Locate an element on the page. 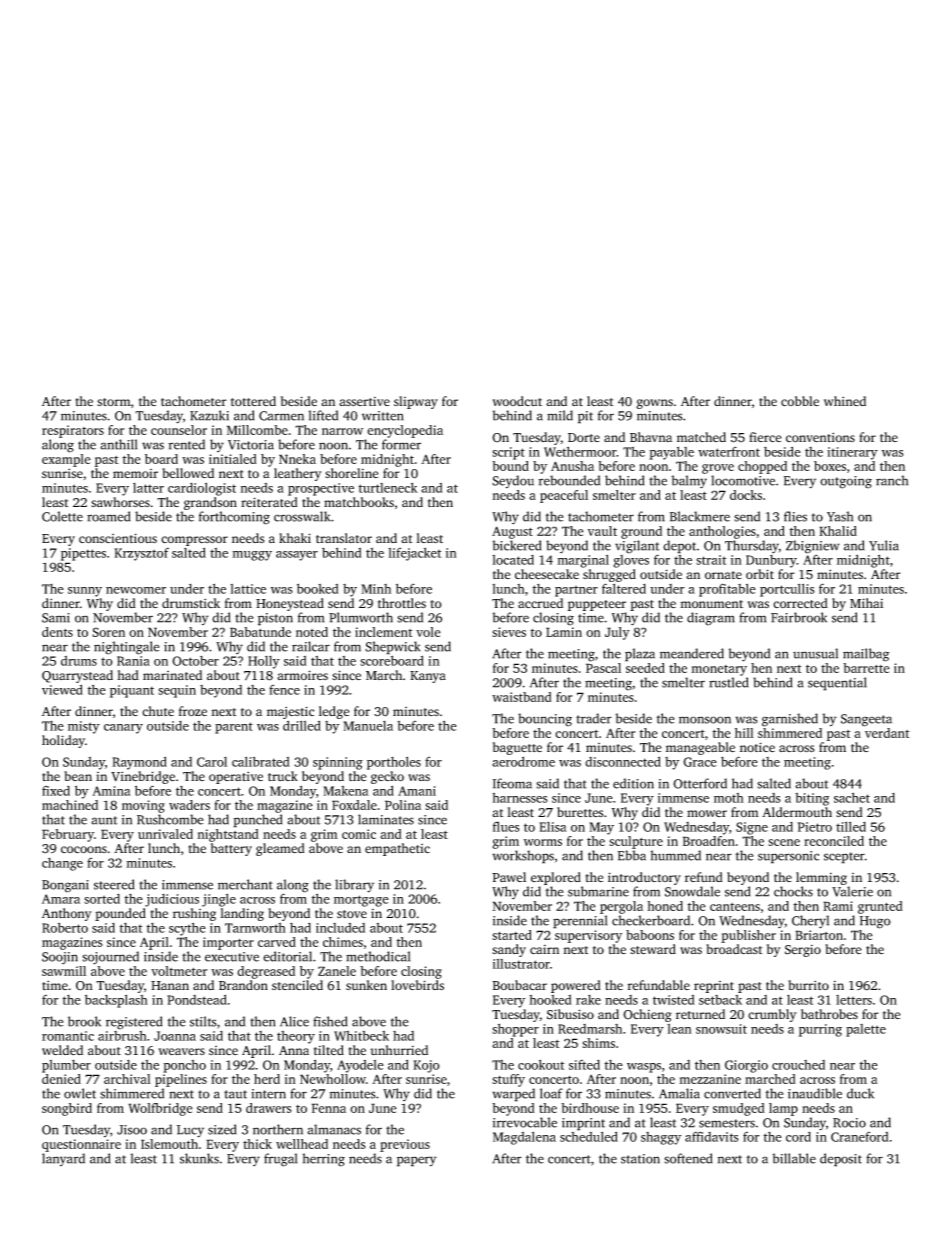  tottered is located at coordinates (253, 401).
